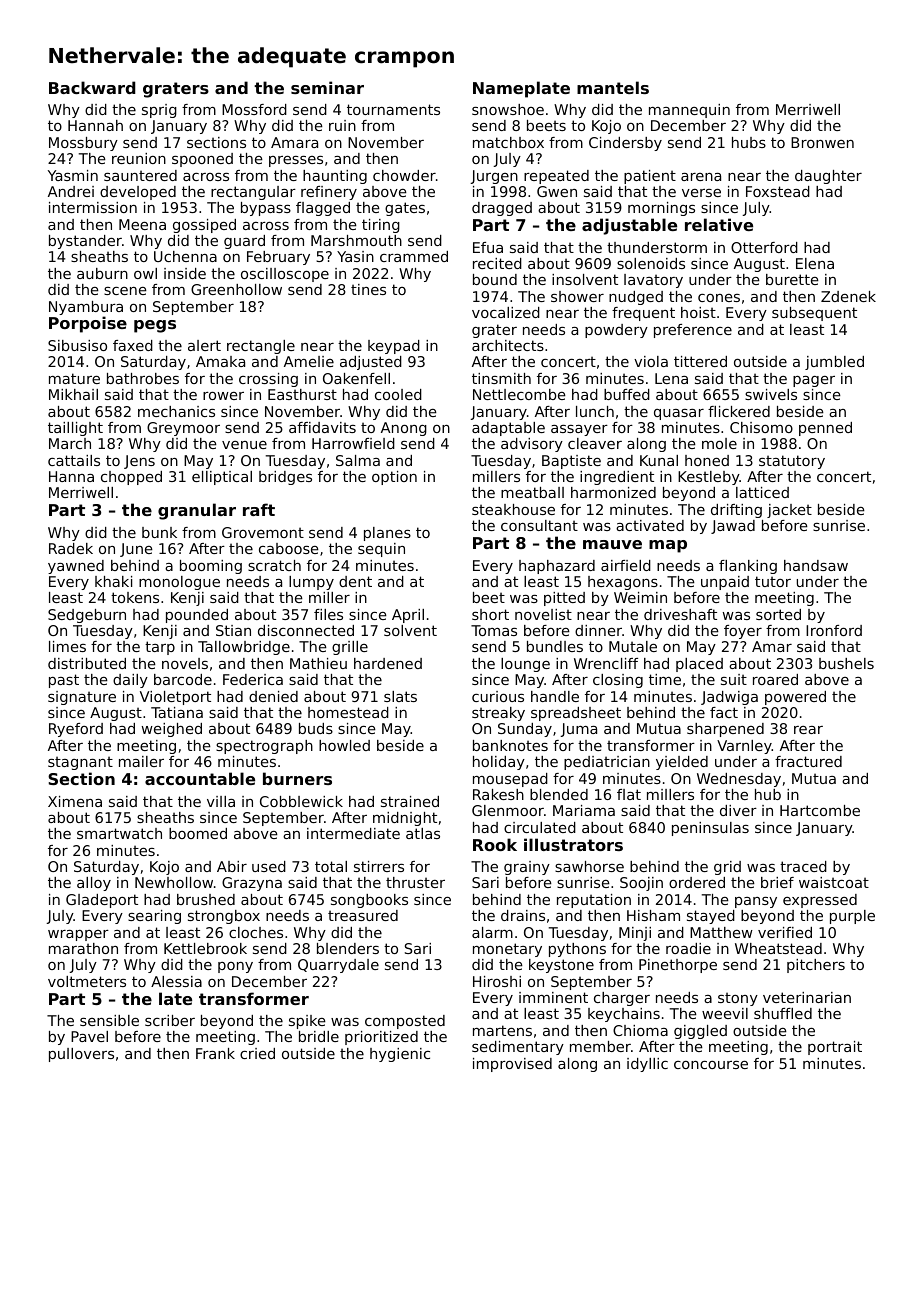 The image size is (924, 1308). Describe the element at coordinates (73, 175) in the page. I see `Yasmin` at that location.
